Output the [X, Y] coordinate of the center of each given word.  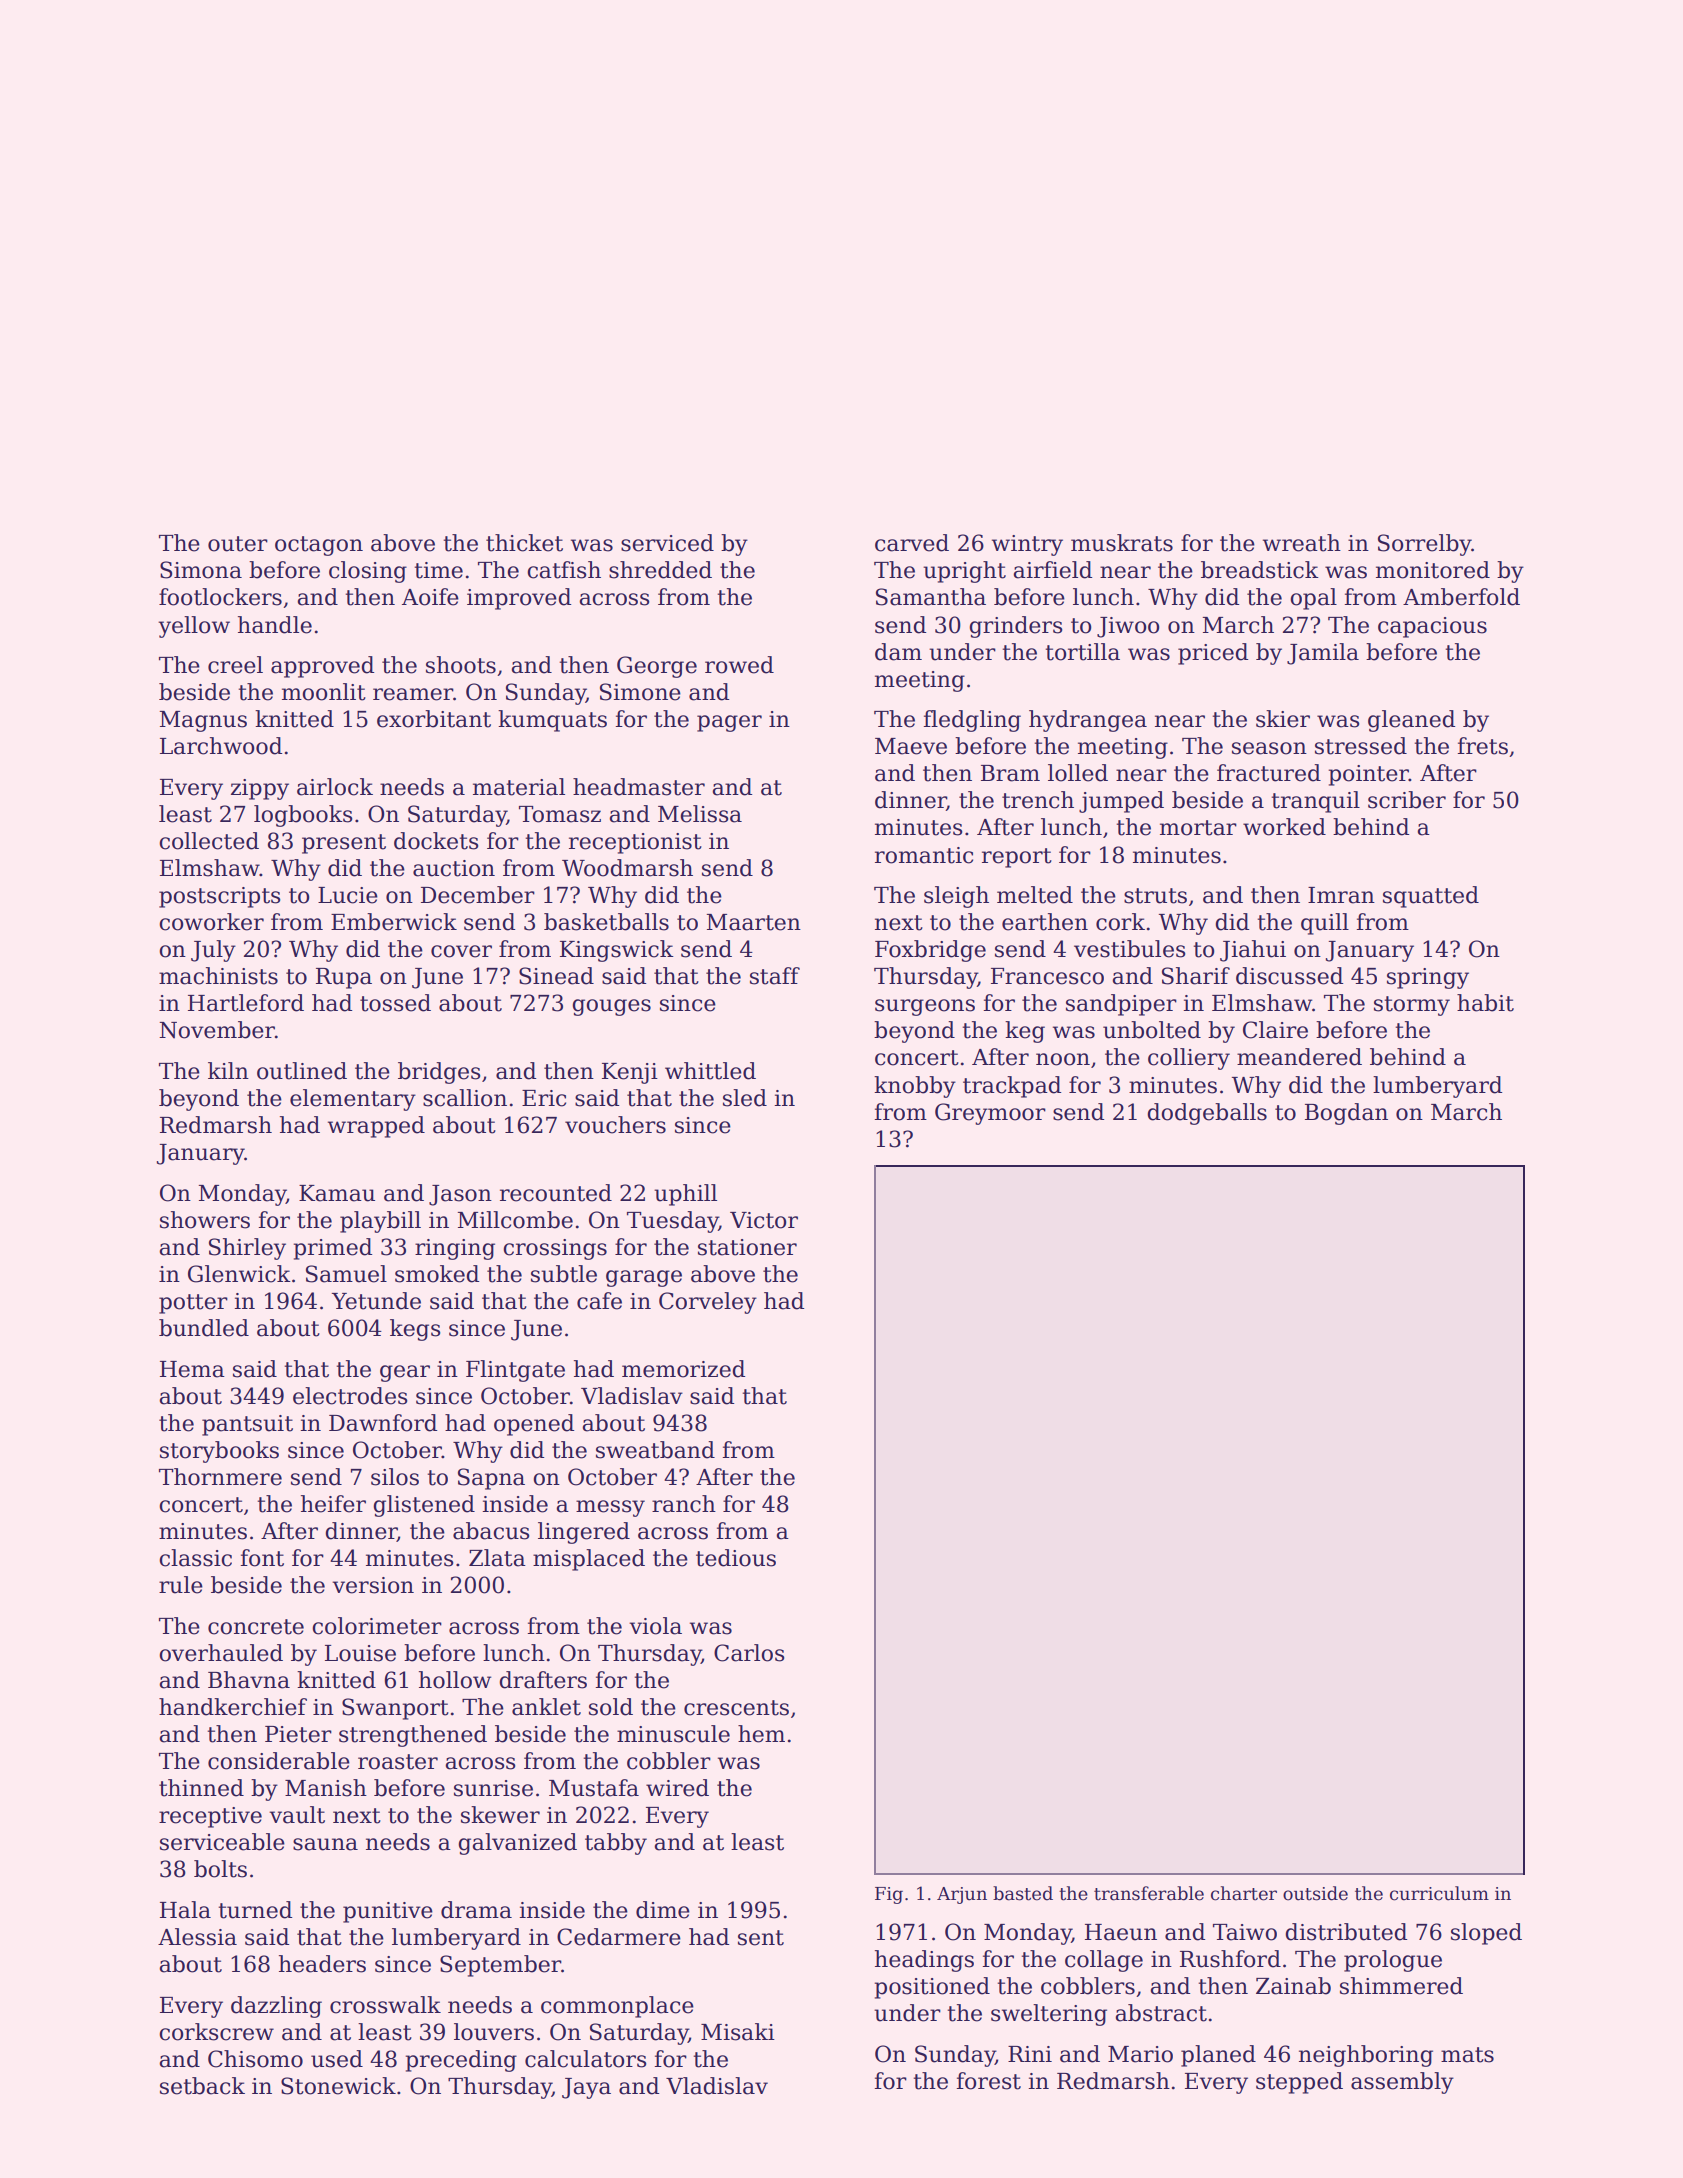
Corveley [708, 1303]
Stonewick [338, 2086]
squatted [1431, 897]
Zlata [497, 1558]
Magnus [203, 721]
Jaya [586, 2088]
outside [1315, 1893]
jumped [1121, 802]
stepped [1299, 2083]
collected [209, 841]
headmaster [639, 787]
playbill [380, 1222]
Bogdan [1346, 1114]
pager [729, 723]
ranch [684, 1504]
